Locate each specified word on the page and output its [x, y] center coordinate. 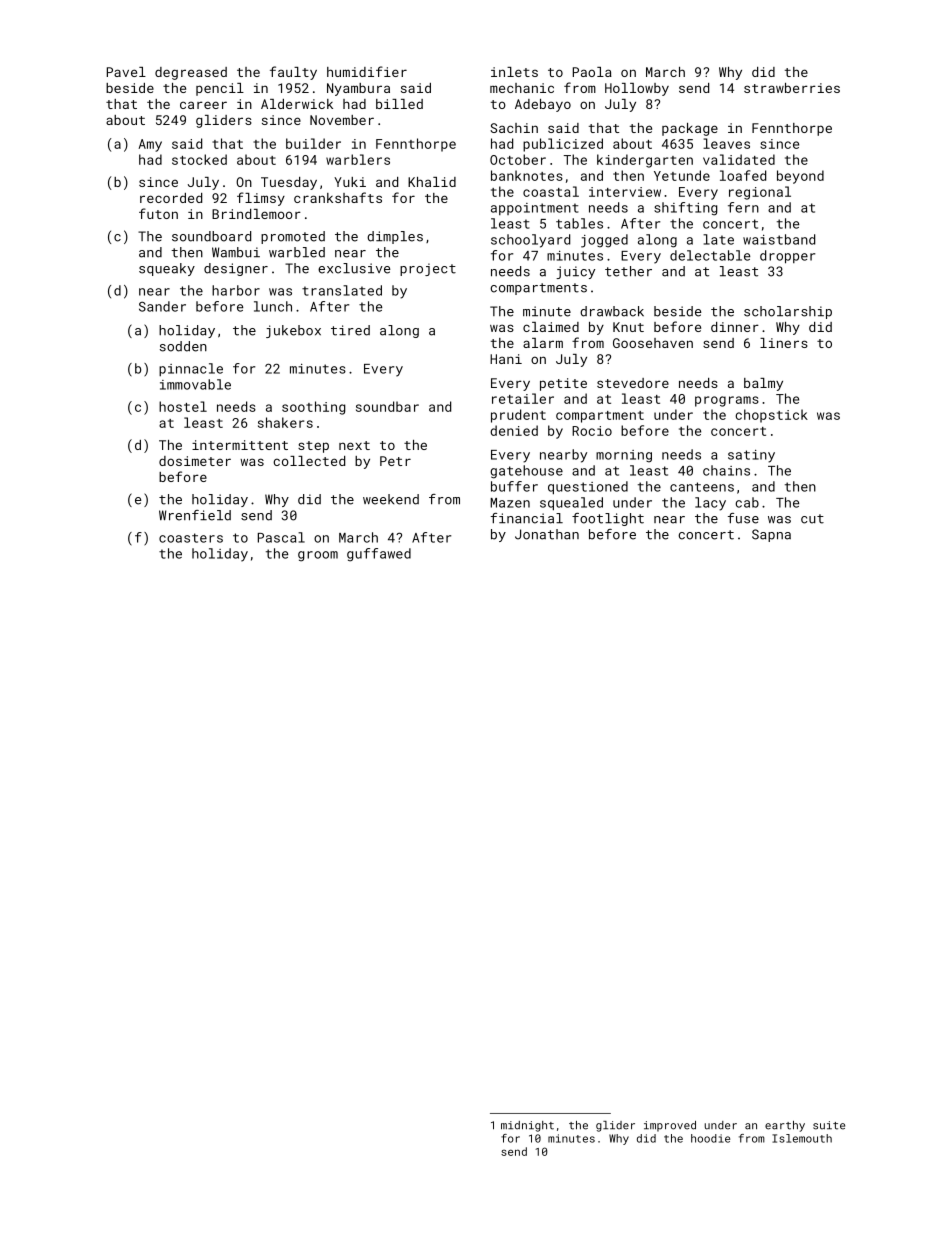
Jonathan [547, 534]
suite [829, 1125]
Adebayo [543, 105]
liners [784, 343]
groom [318, 556]
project [428, 269]
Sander [162, 306]
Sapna [771, 535]
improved [670, 1126]
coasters [191, 538]
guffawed [379, 555]
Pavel [126, 72]
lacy [710, 504]
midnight [527, 1126]
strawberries [792, 88]
